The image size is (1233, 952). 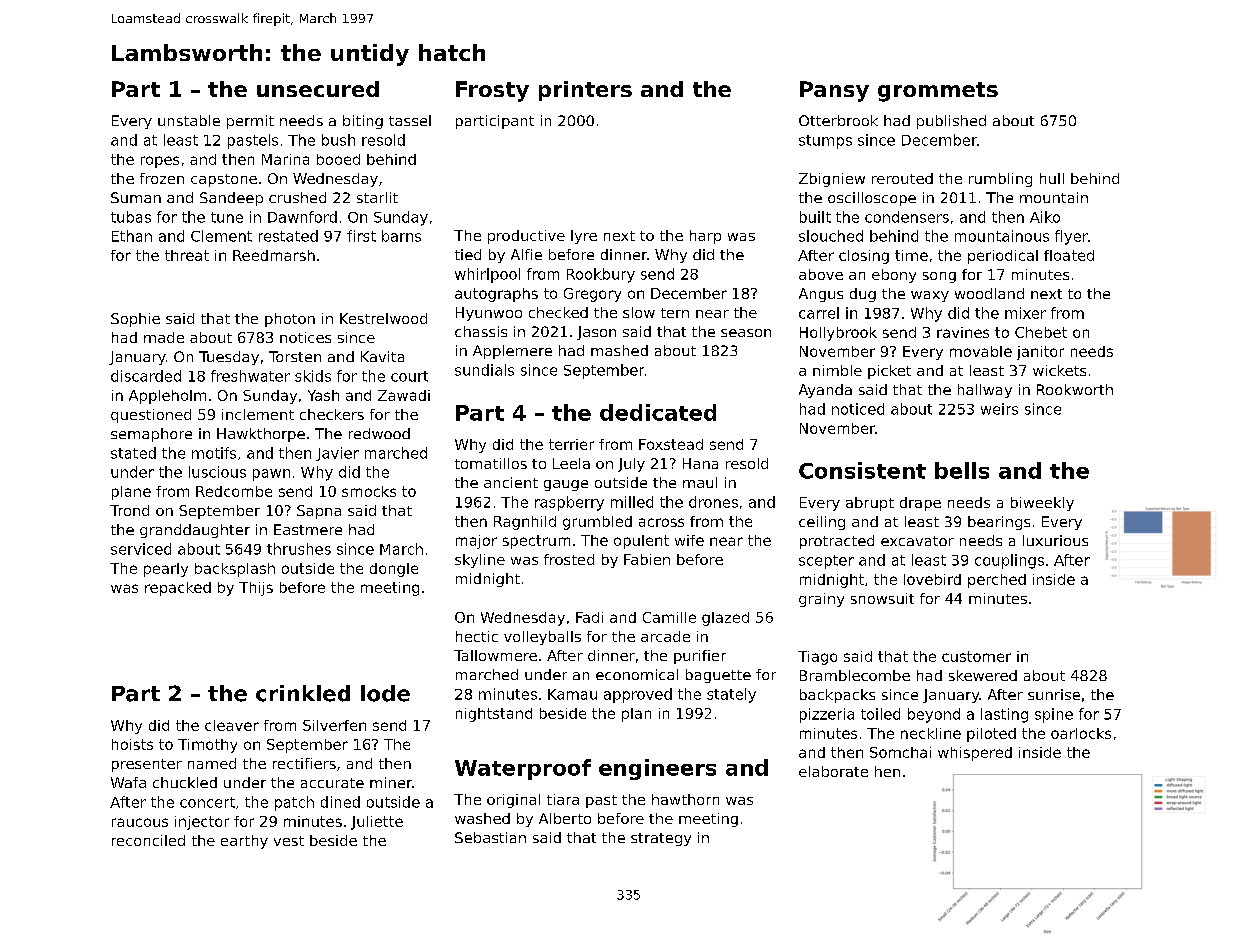 What do you see at coordinates (195, 531) in the page?
I see `granddaughter` at bounding box center [195, 531].
